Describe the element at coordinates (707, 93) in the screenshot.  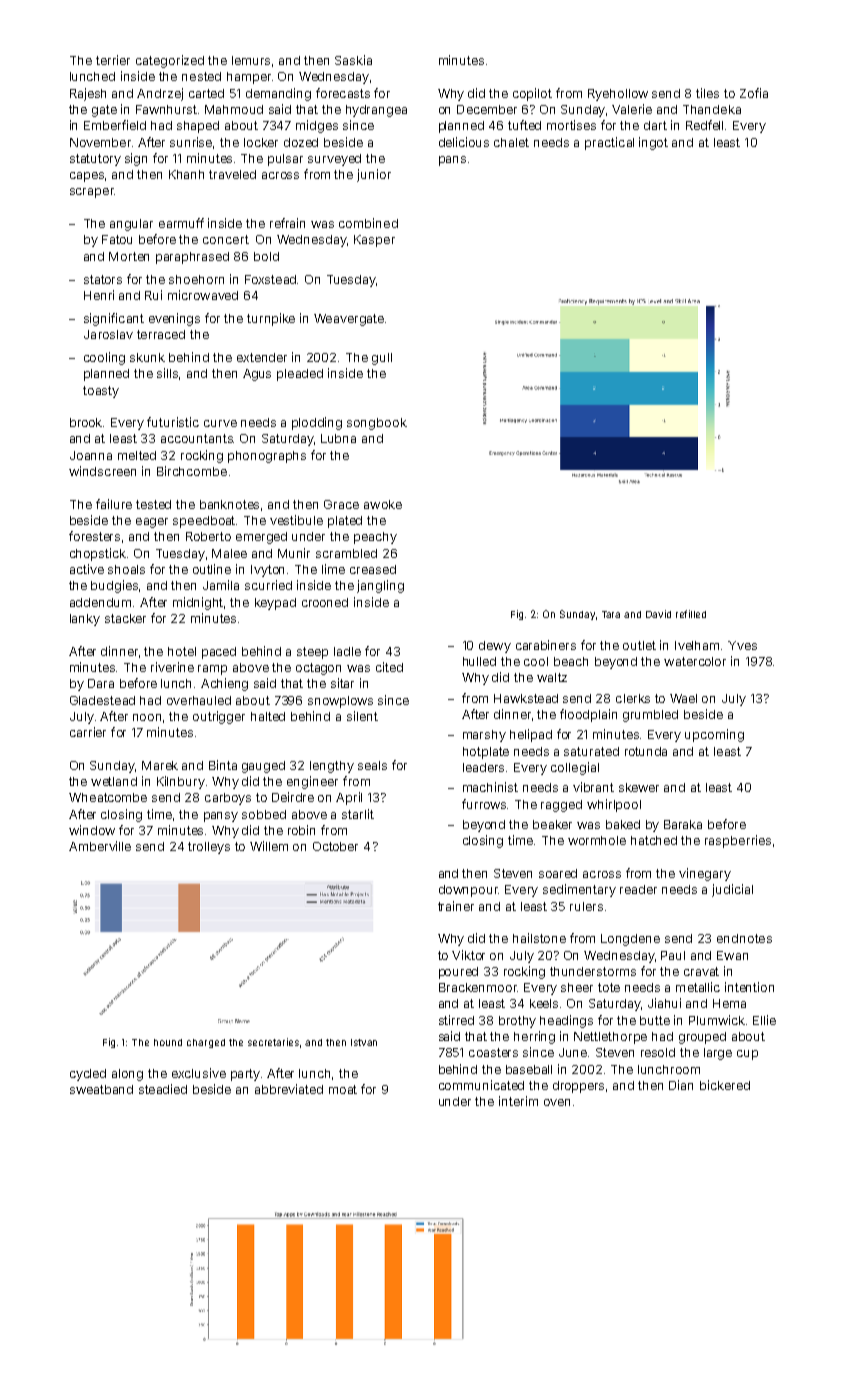
I see `tiles` at that location.
